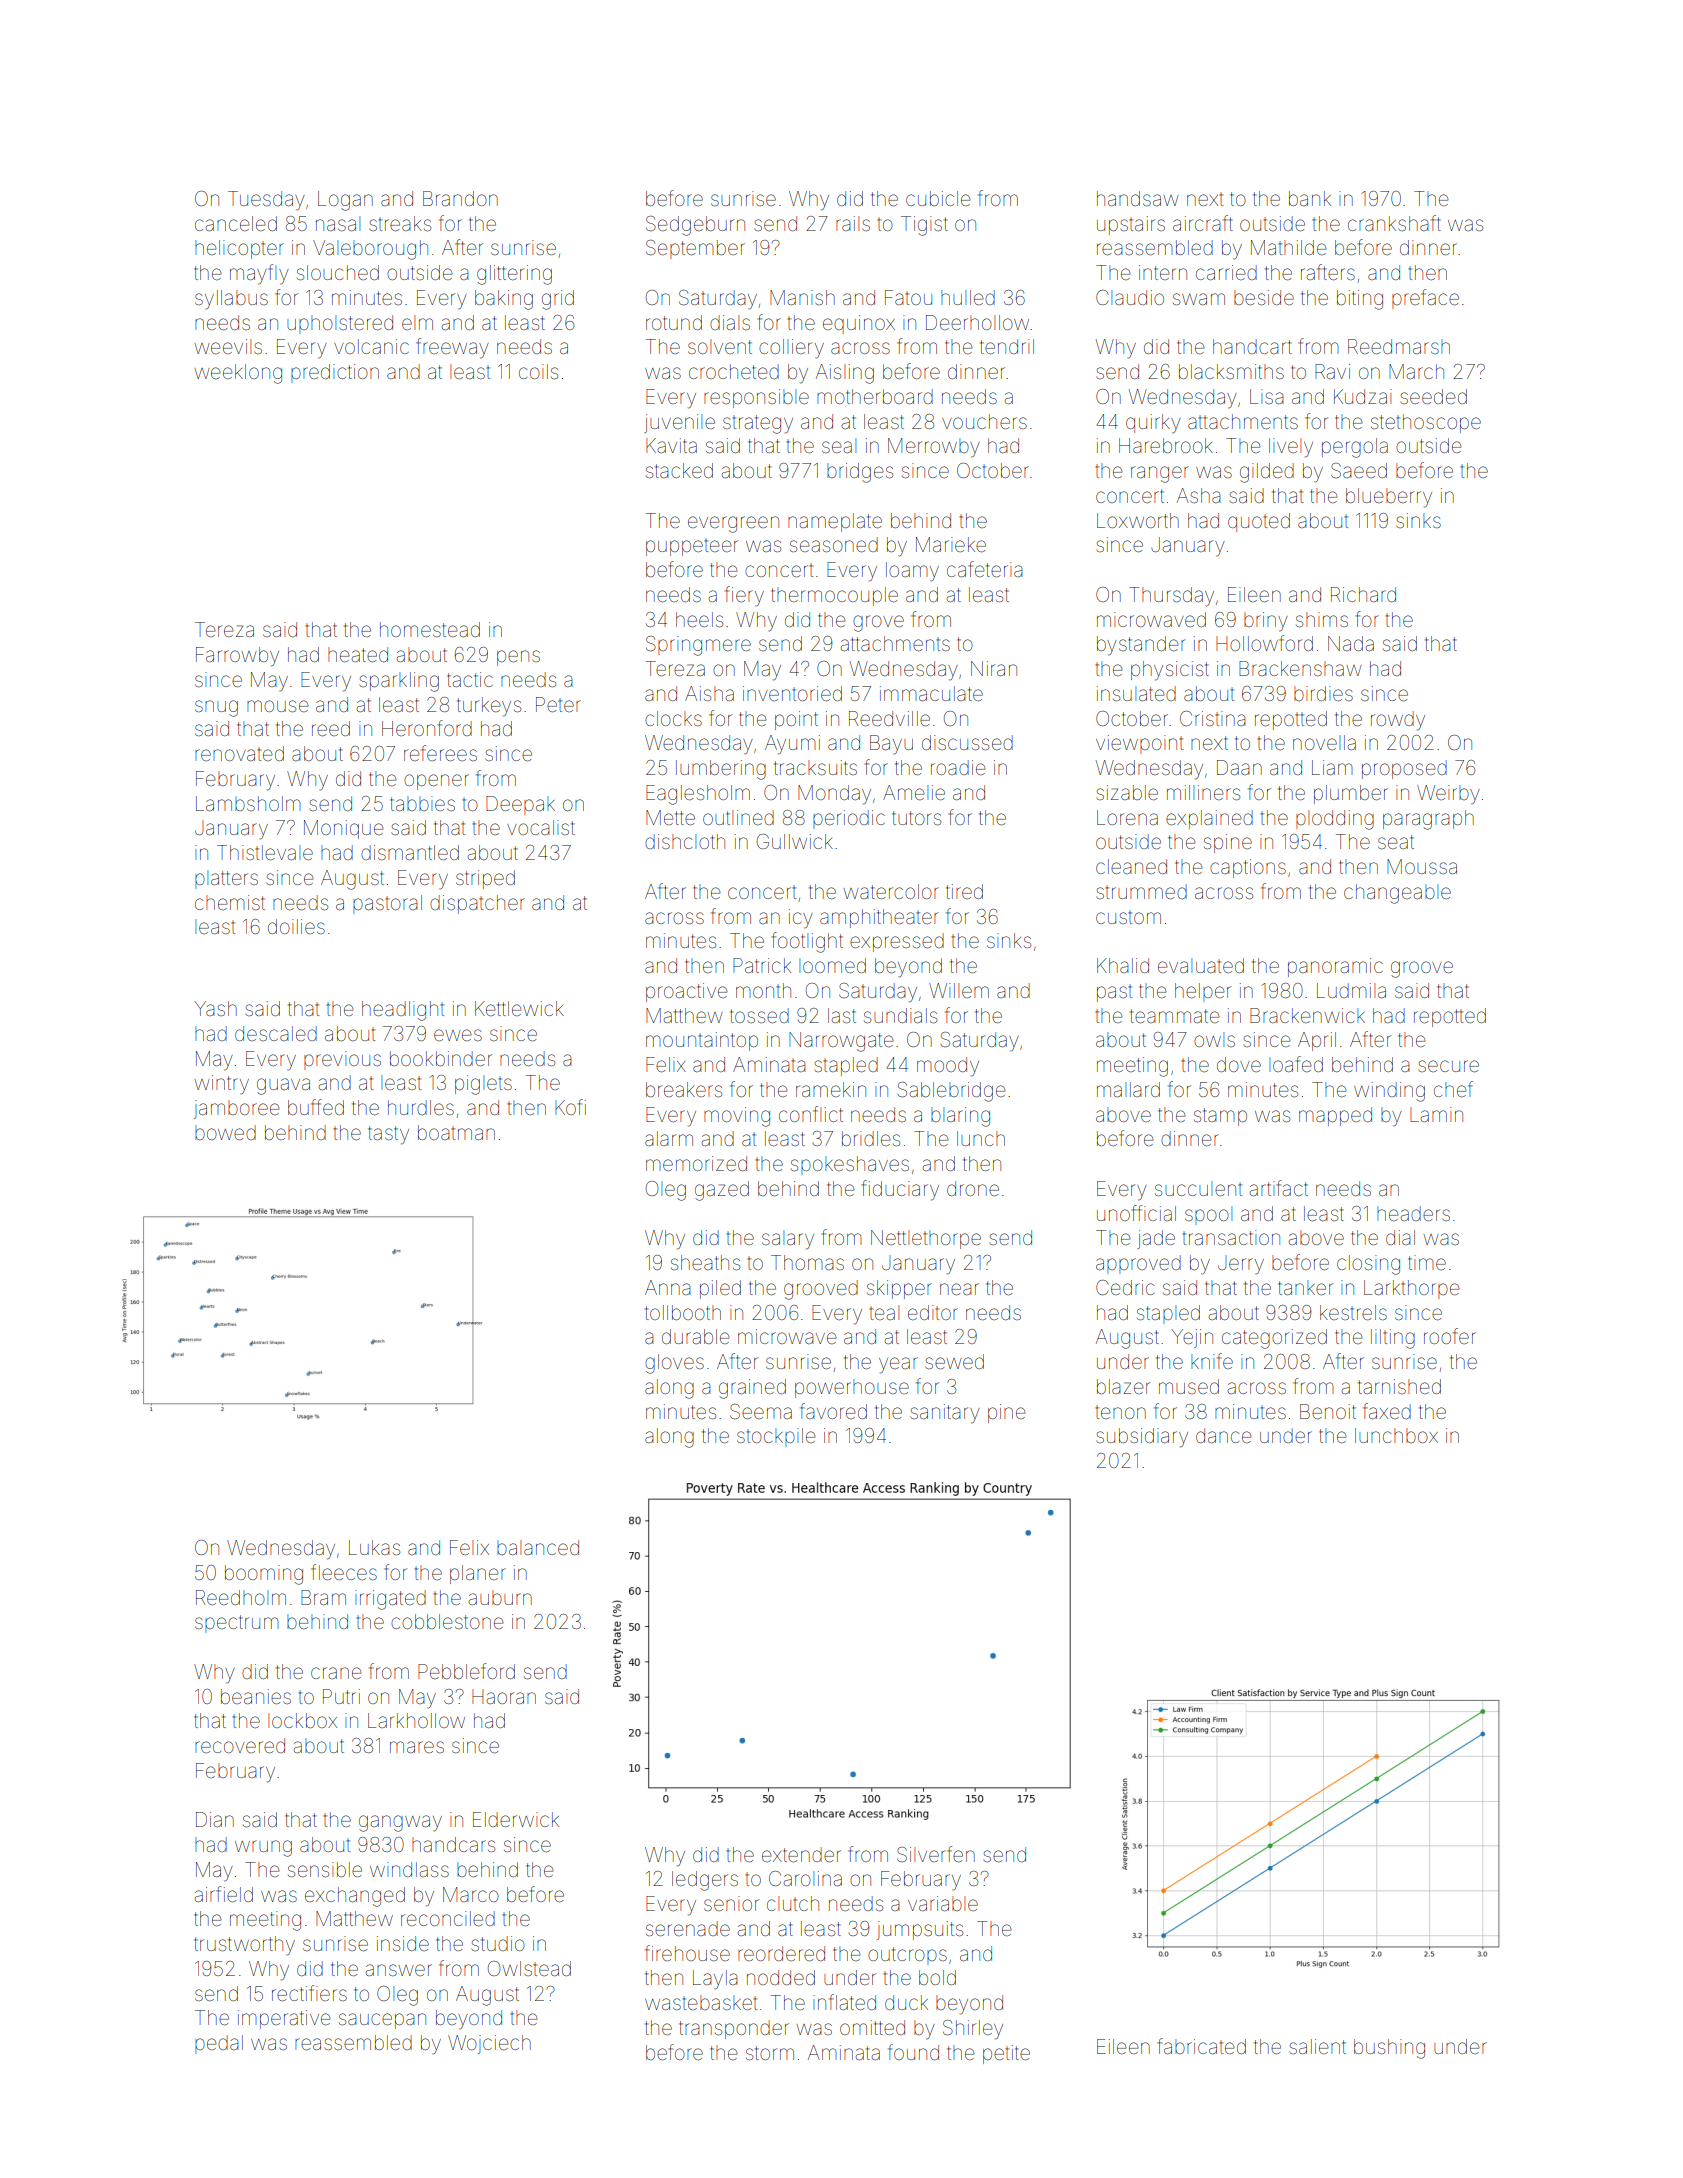  Describe the element at coordinates (761, 1411) in the image. I see `Seema` at that location.
